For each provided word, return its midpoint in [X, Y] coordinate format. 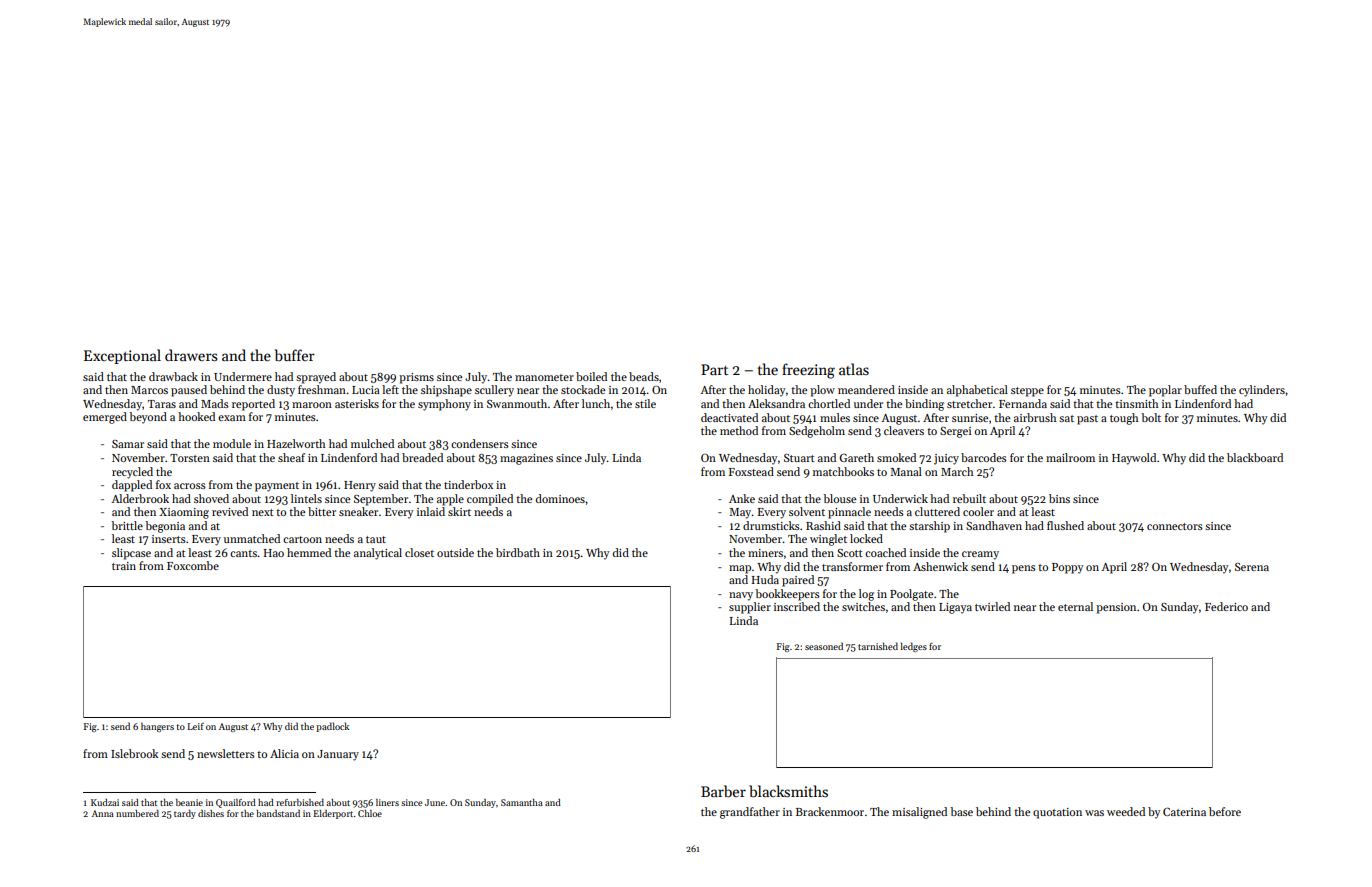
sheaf [291, 457]
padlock [332, 727]
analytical [378, 554]
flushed [1065, 525]
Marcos [149, 390]
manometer [544, 377]
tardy [185, 814]
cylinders [1262, 391]
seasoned [824, 646]
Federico [1226, 606]
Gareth [856, 457]
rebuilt [969, 498]
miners [765, 553]
